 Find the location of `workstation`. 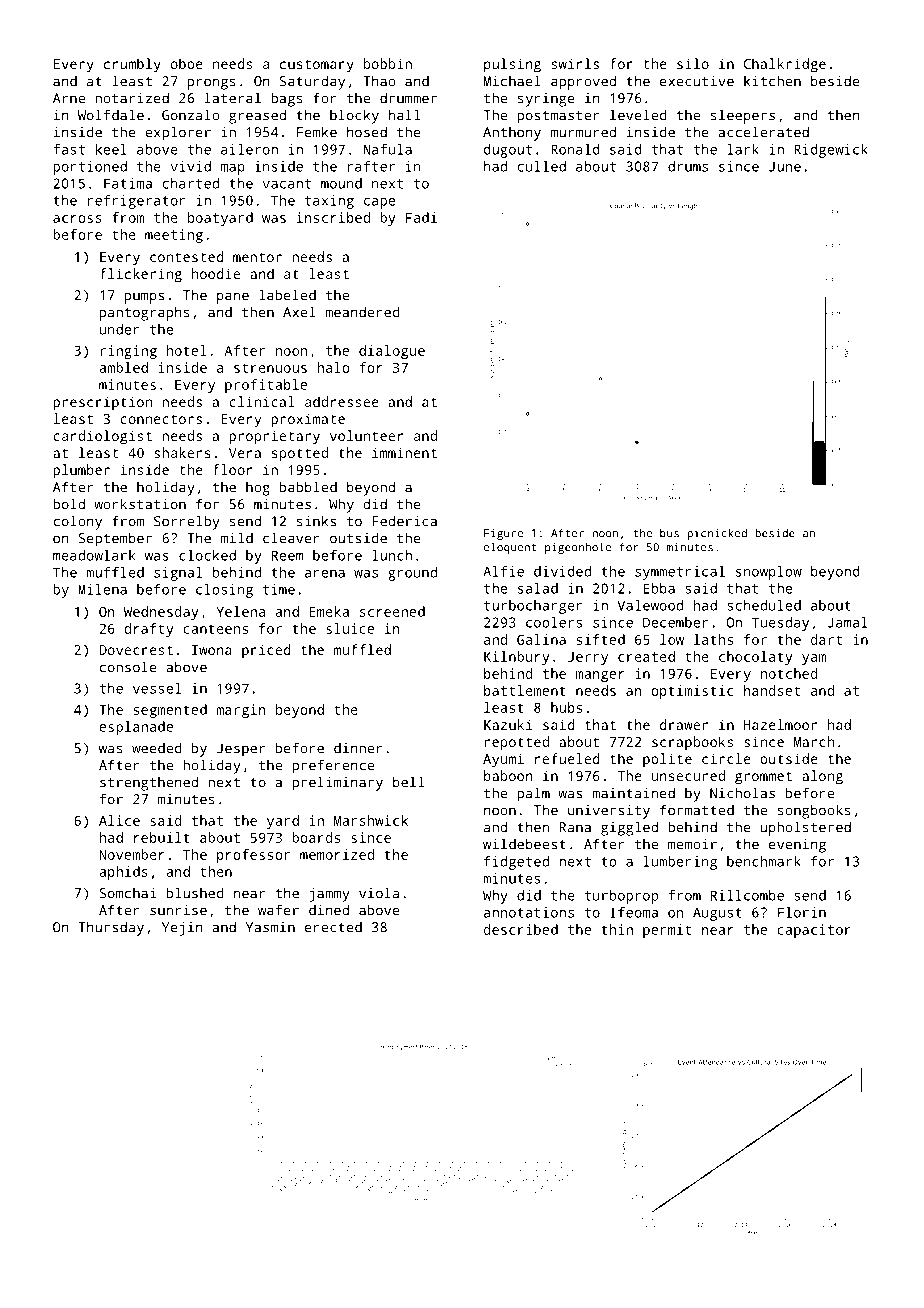

workstation is located at coordinates (140, 504).
